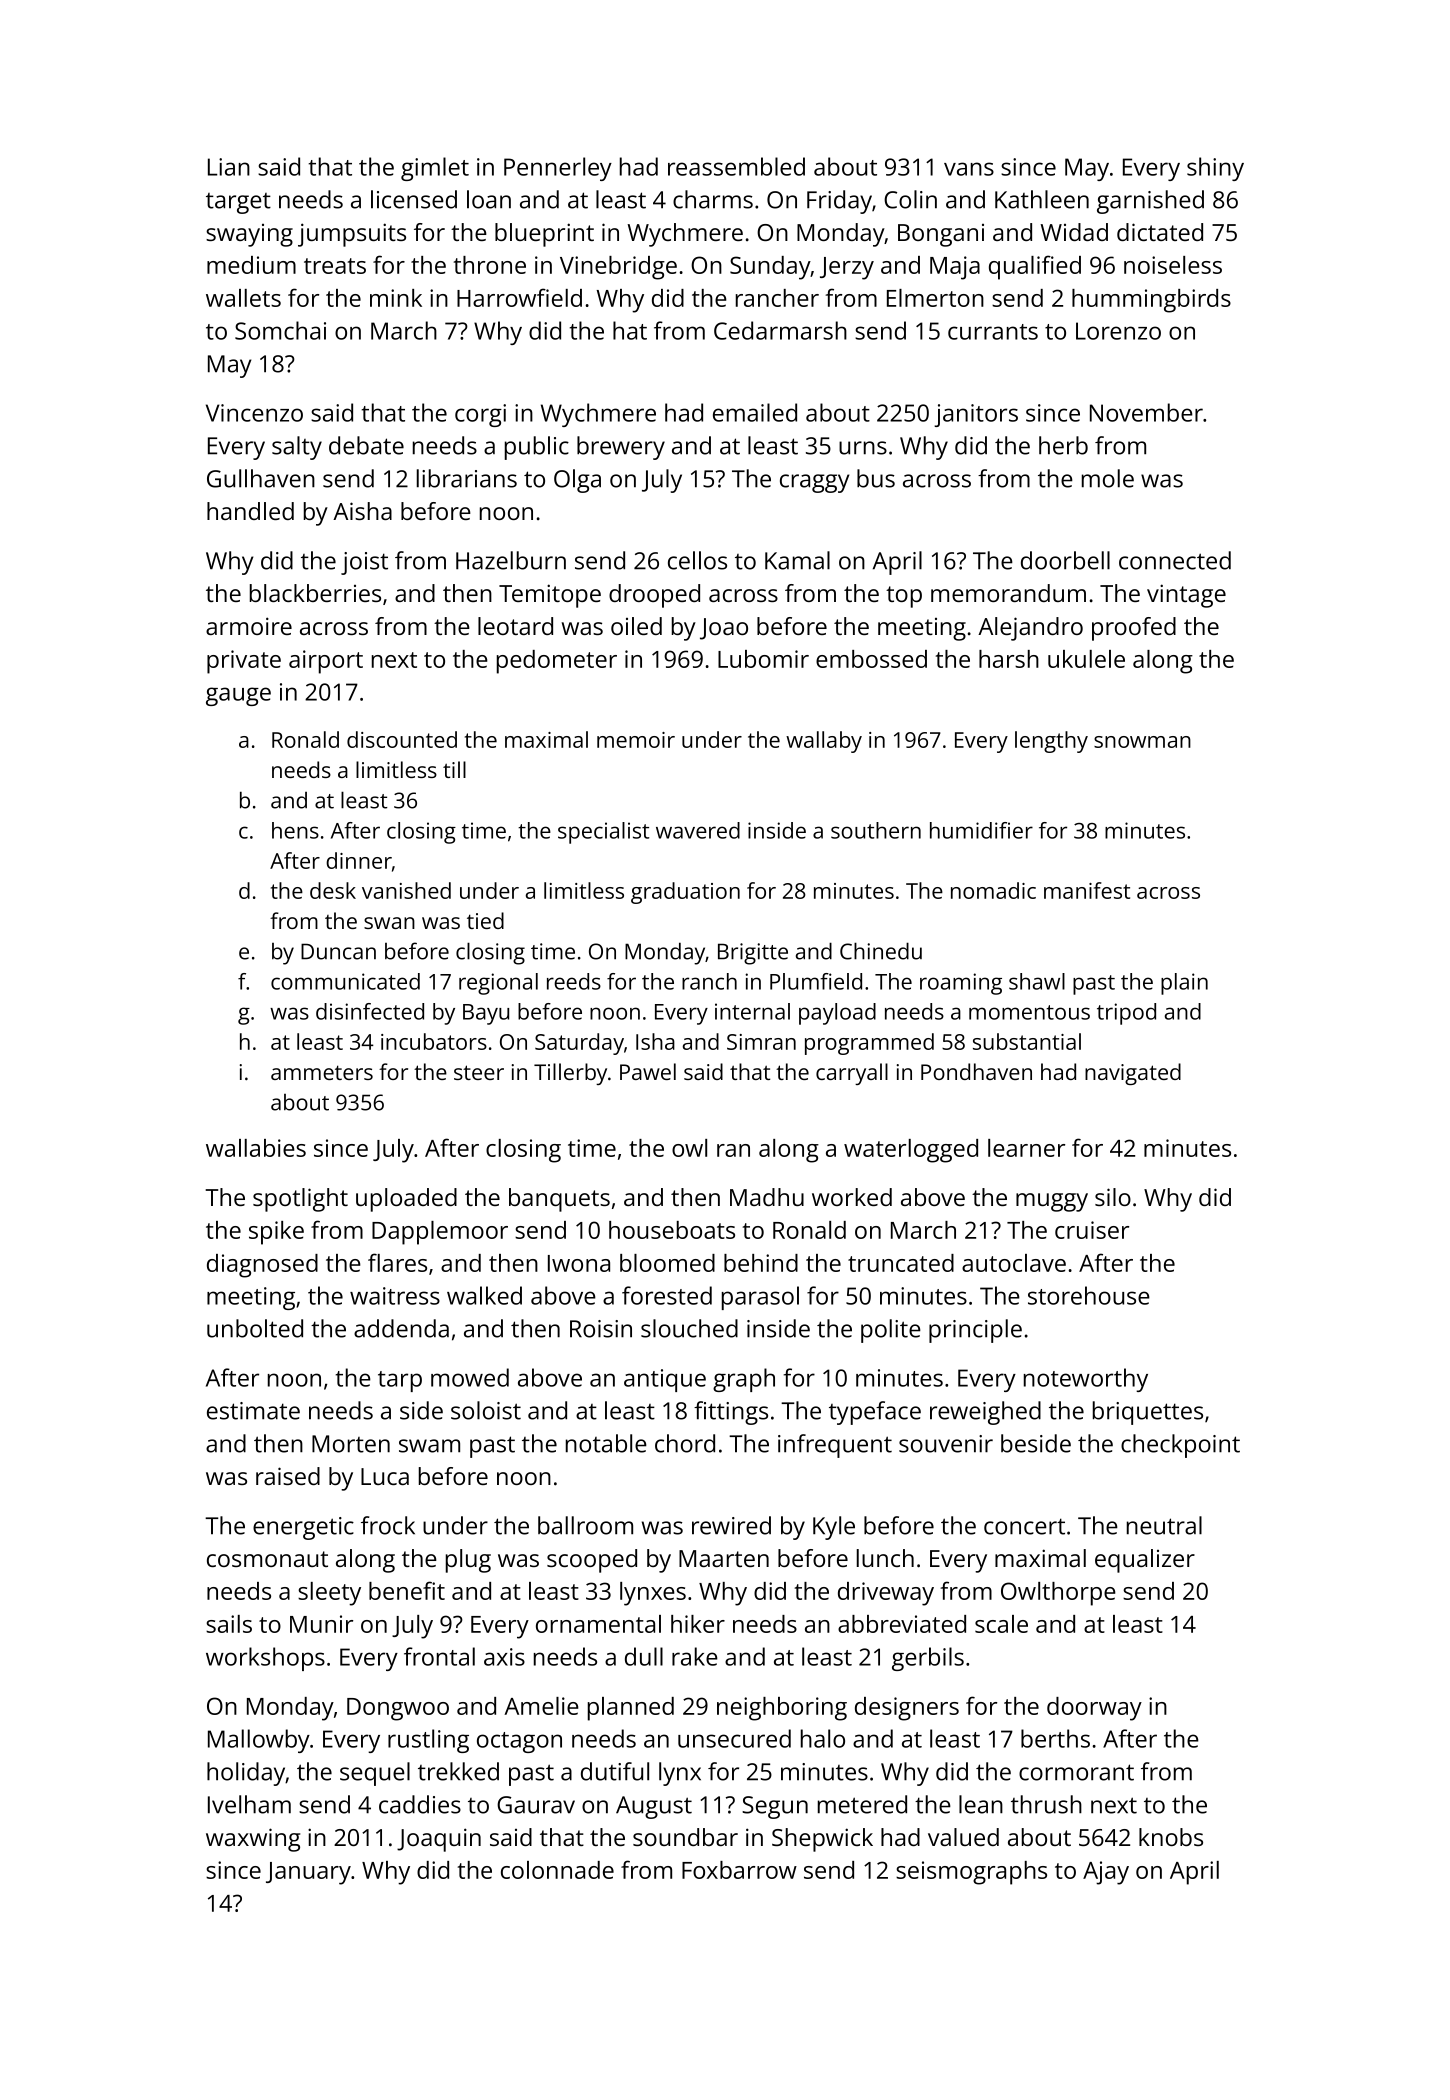 Image resolution: width=1450 pixels, height=2100 pixels. What do you see at coordinates (439, 1840) in the screenshot?
I see `Joaquin` at bounding box center [439, 1840].
